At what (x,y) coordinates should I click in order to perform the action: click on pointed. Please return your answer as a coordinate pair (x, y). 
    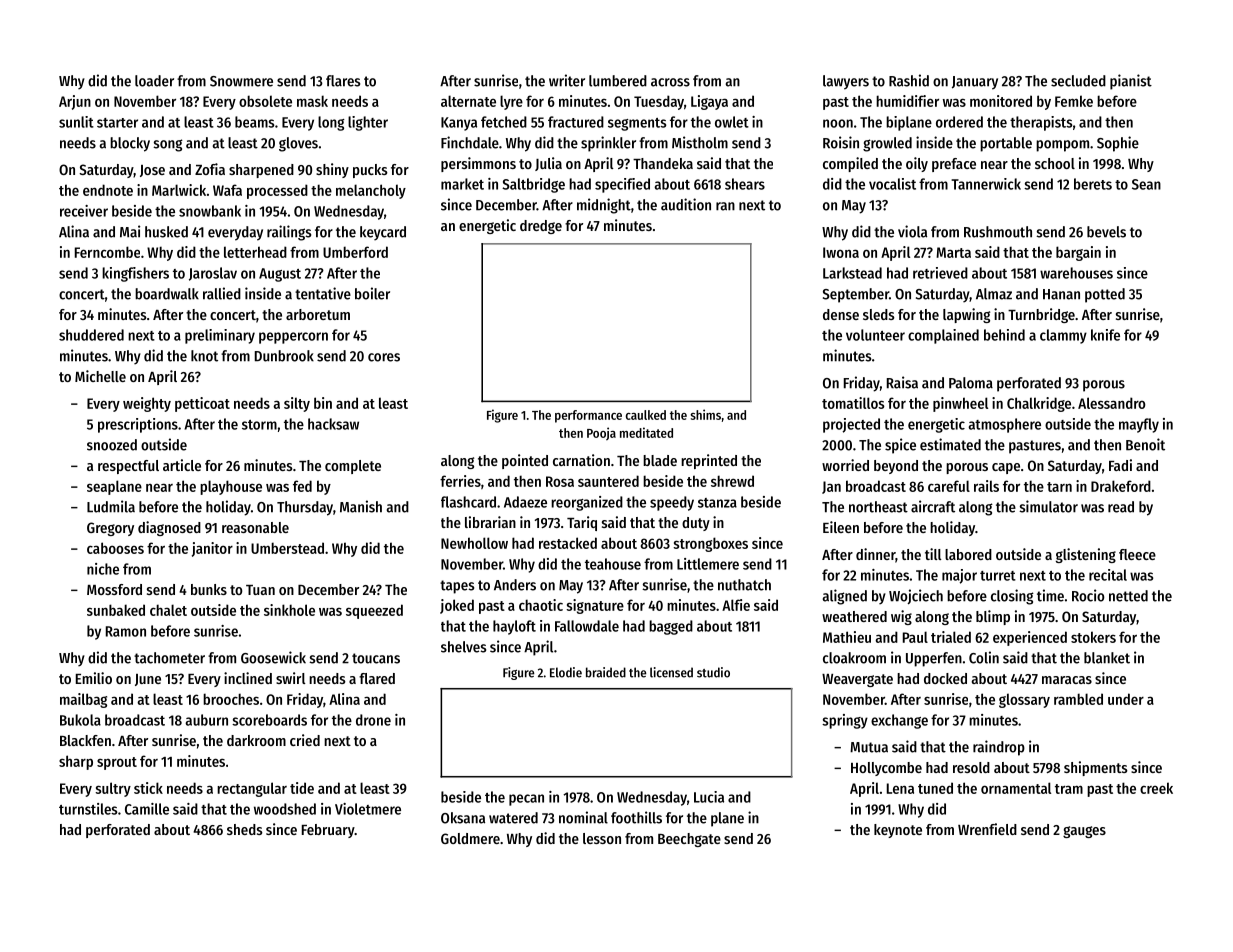
    Looking at the image, I should click on (525, 461).
